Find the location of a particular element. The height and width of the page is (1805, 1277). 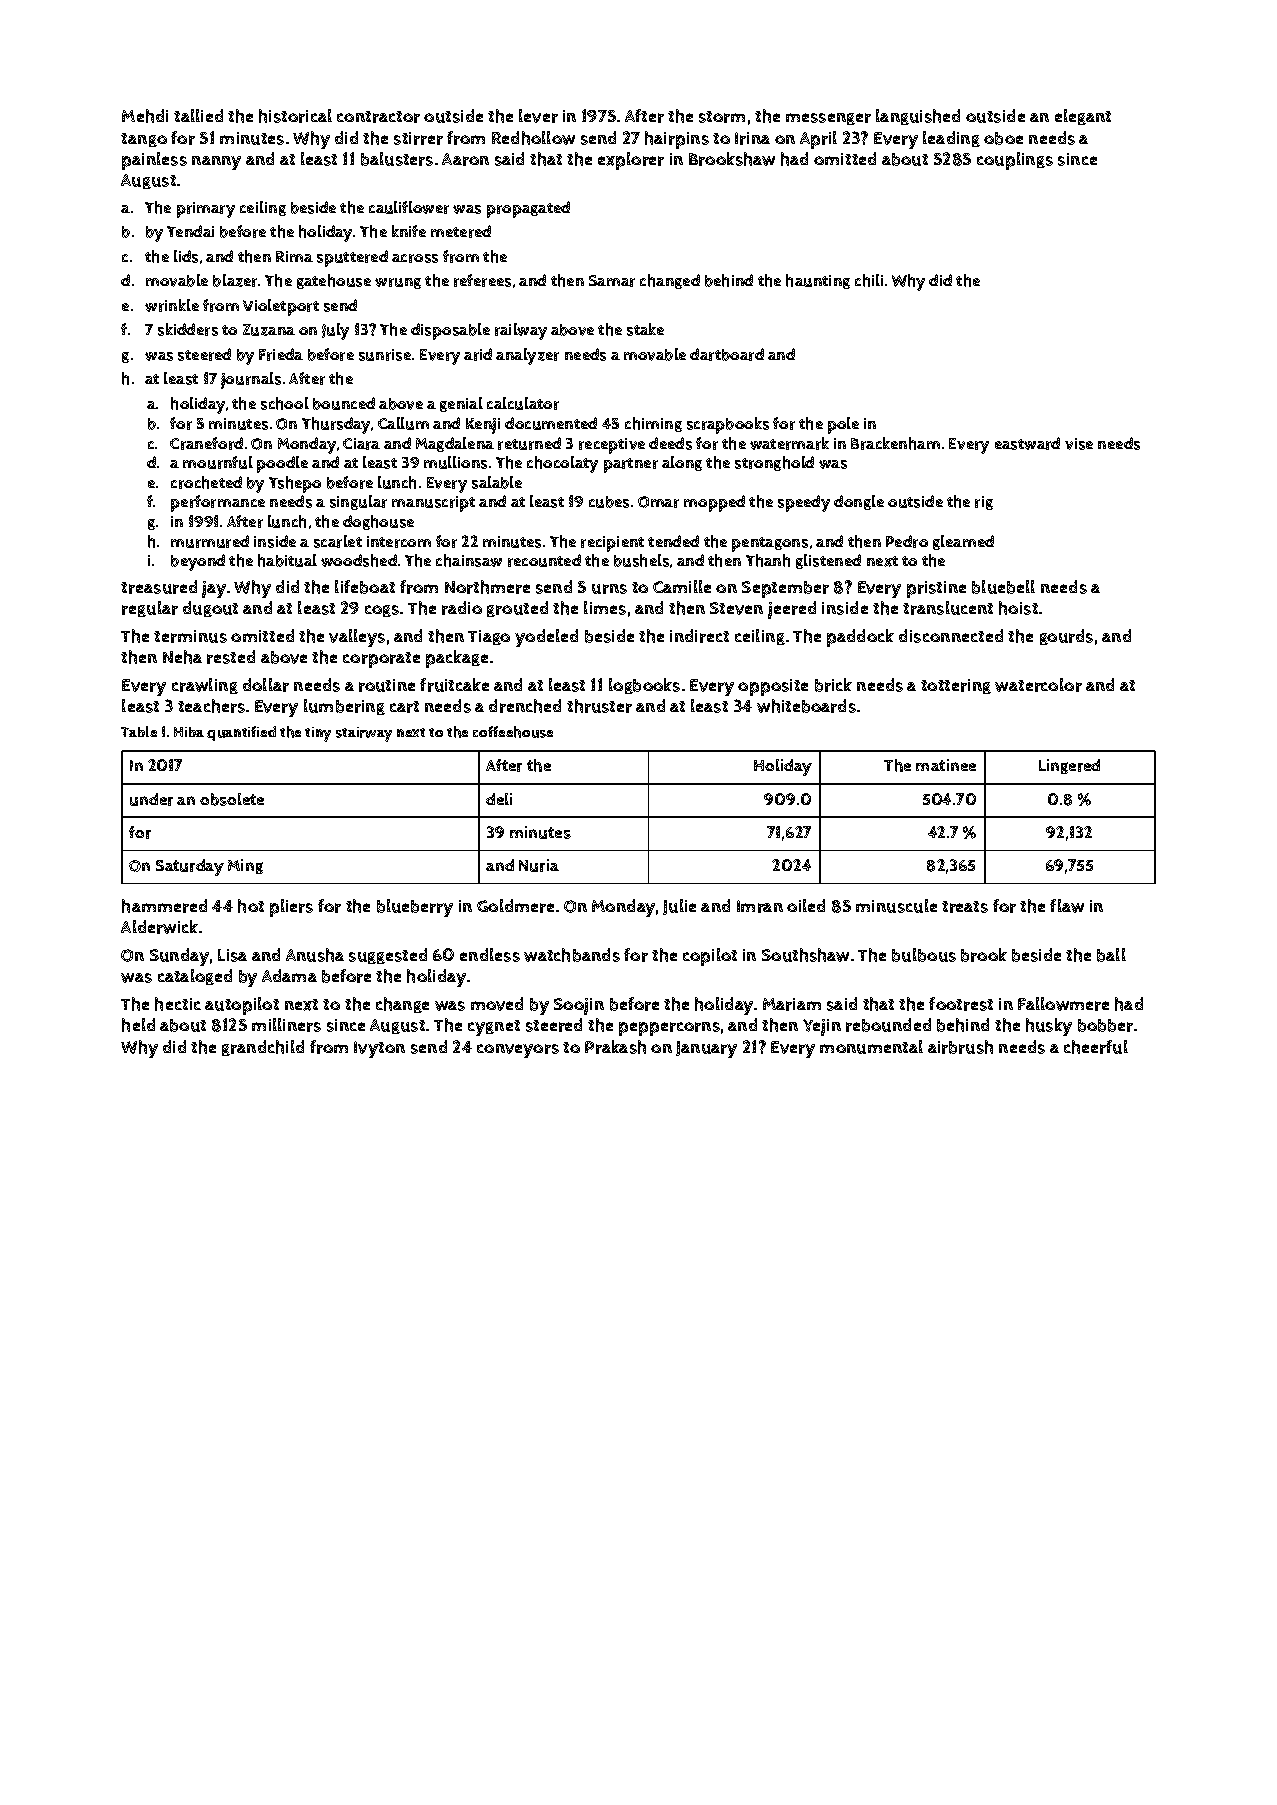

contractor is located at coordinates (378, 117).
